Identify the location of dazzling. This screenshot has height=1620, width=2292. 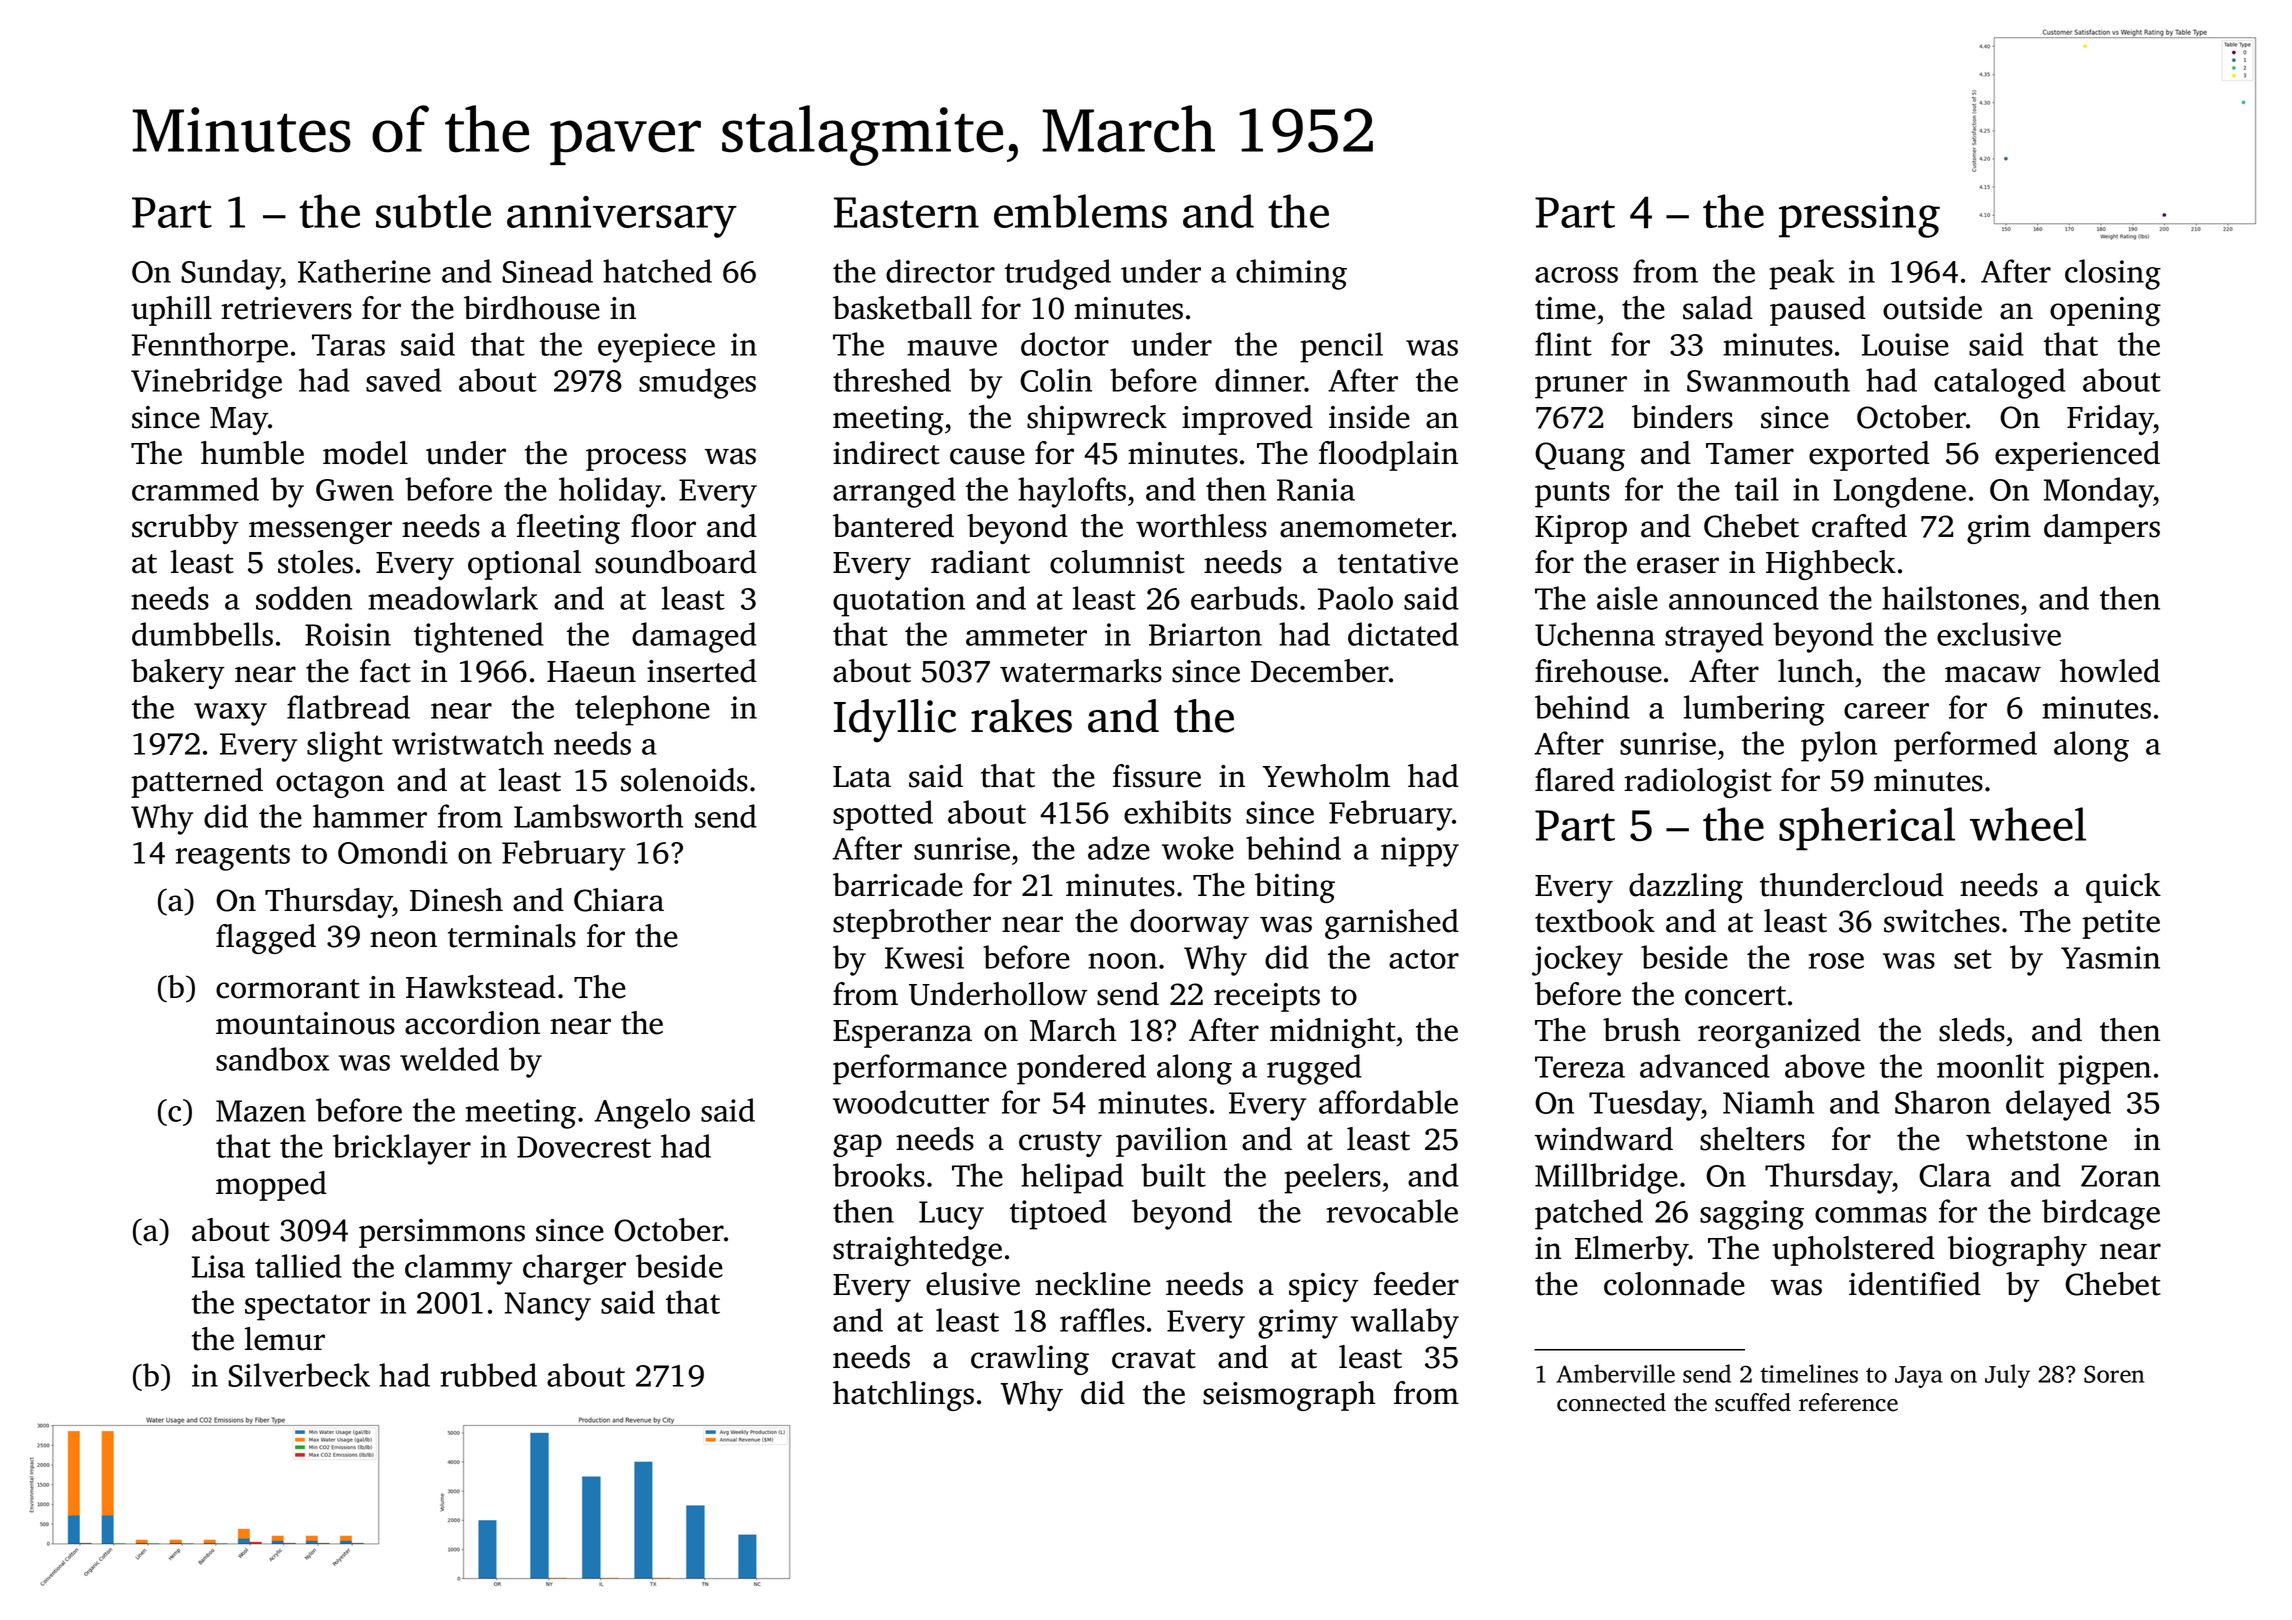
(1686, 888).
